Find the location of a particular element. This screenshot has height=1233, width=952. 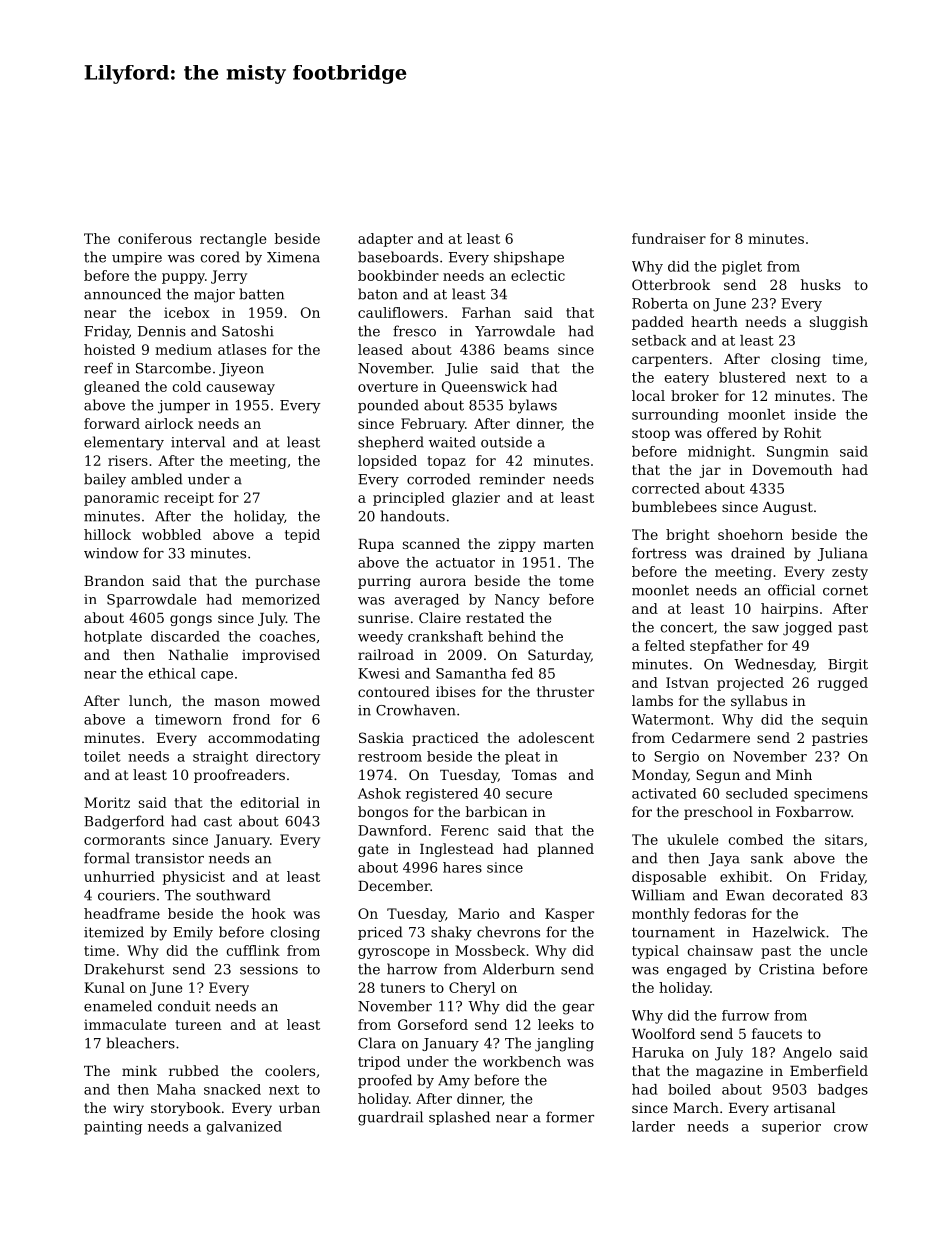

toilet is located at coordinates (102, 756).
